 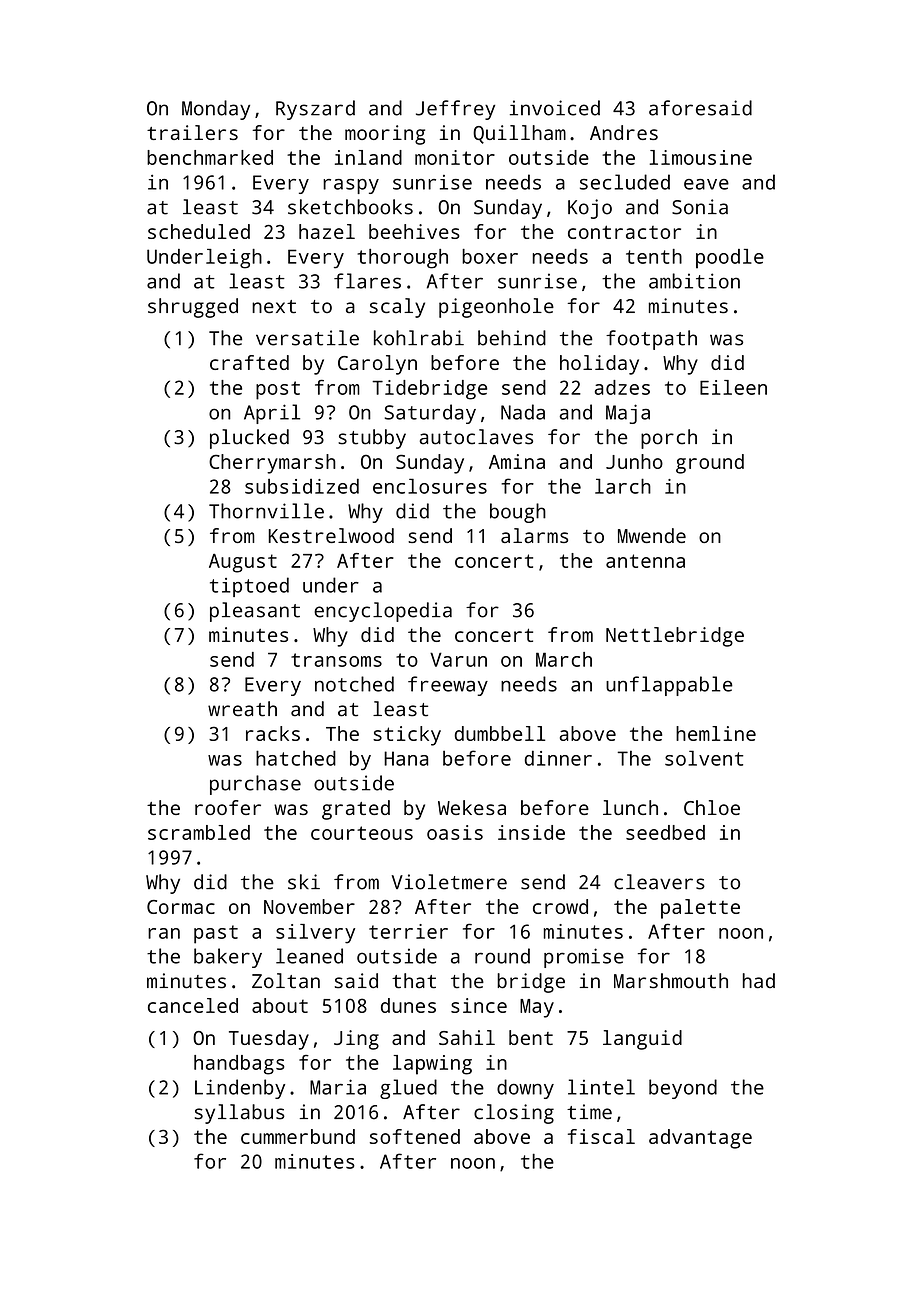 I want to click on since, so click(x=479, y=1005).
